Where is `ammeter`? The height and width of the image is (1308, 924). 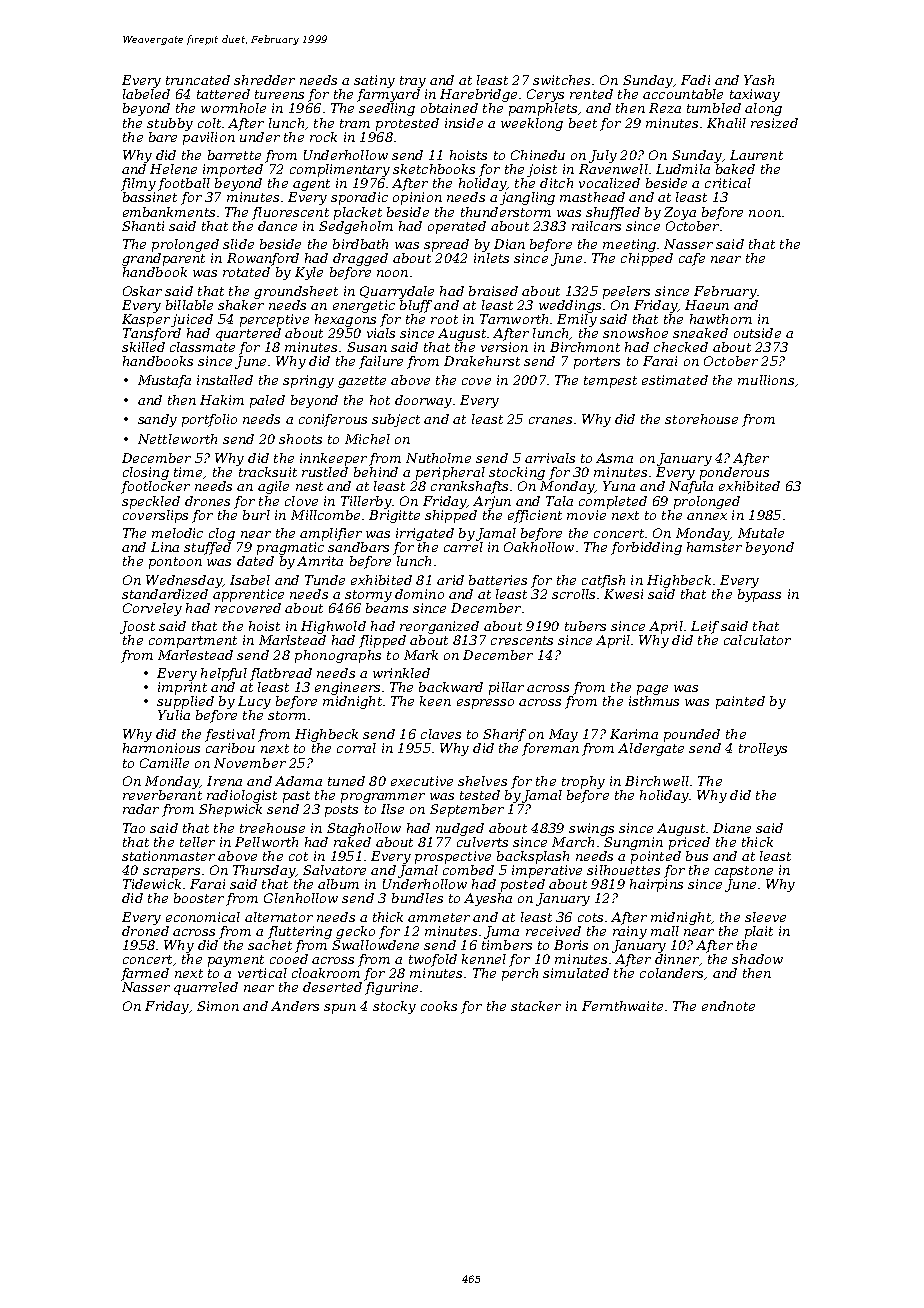
ammeter is located at coordinates (439, 917).
